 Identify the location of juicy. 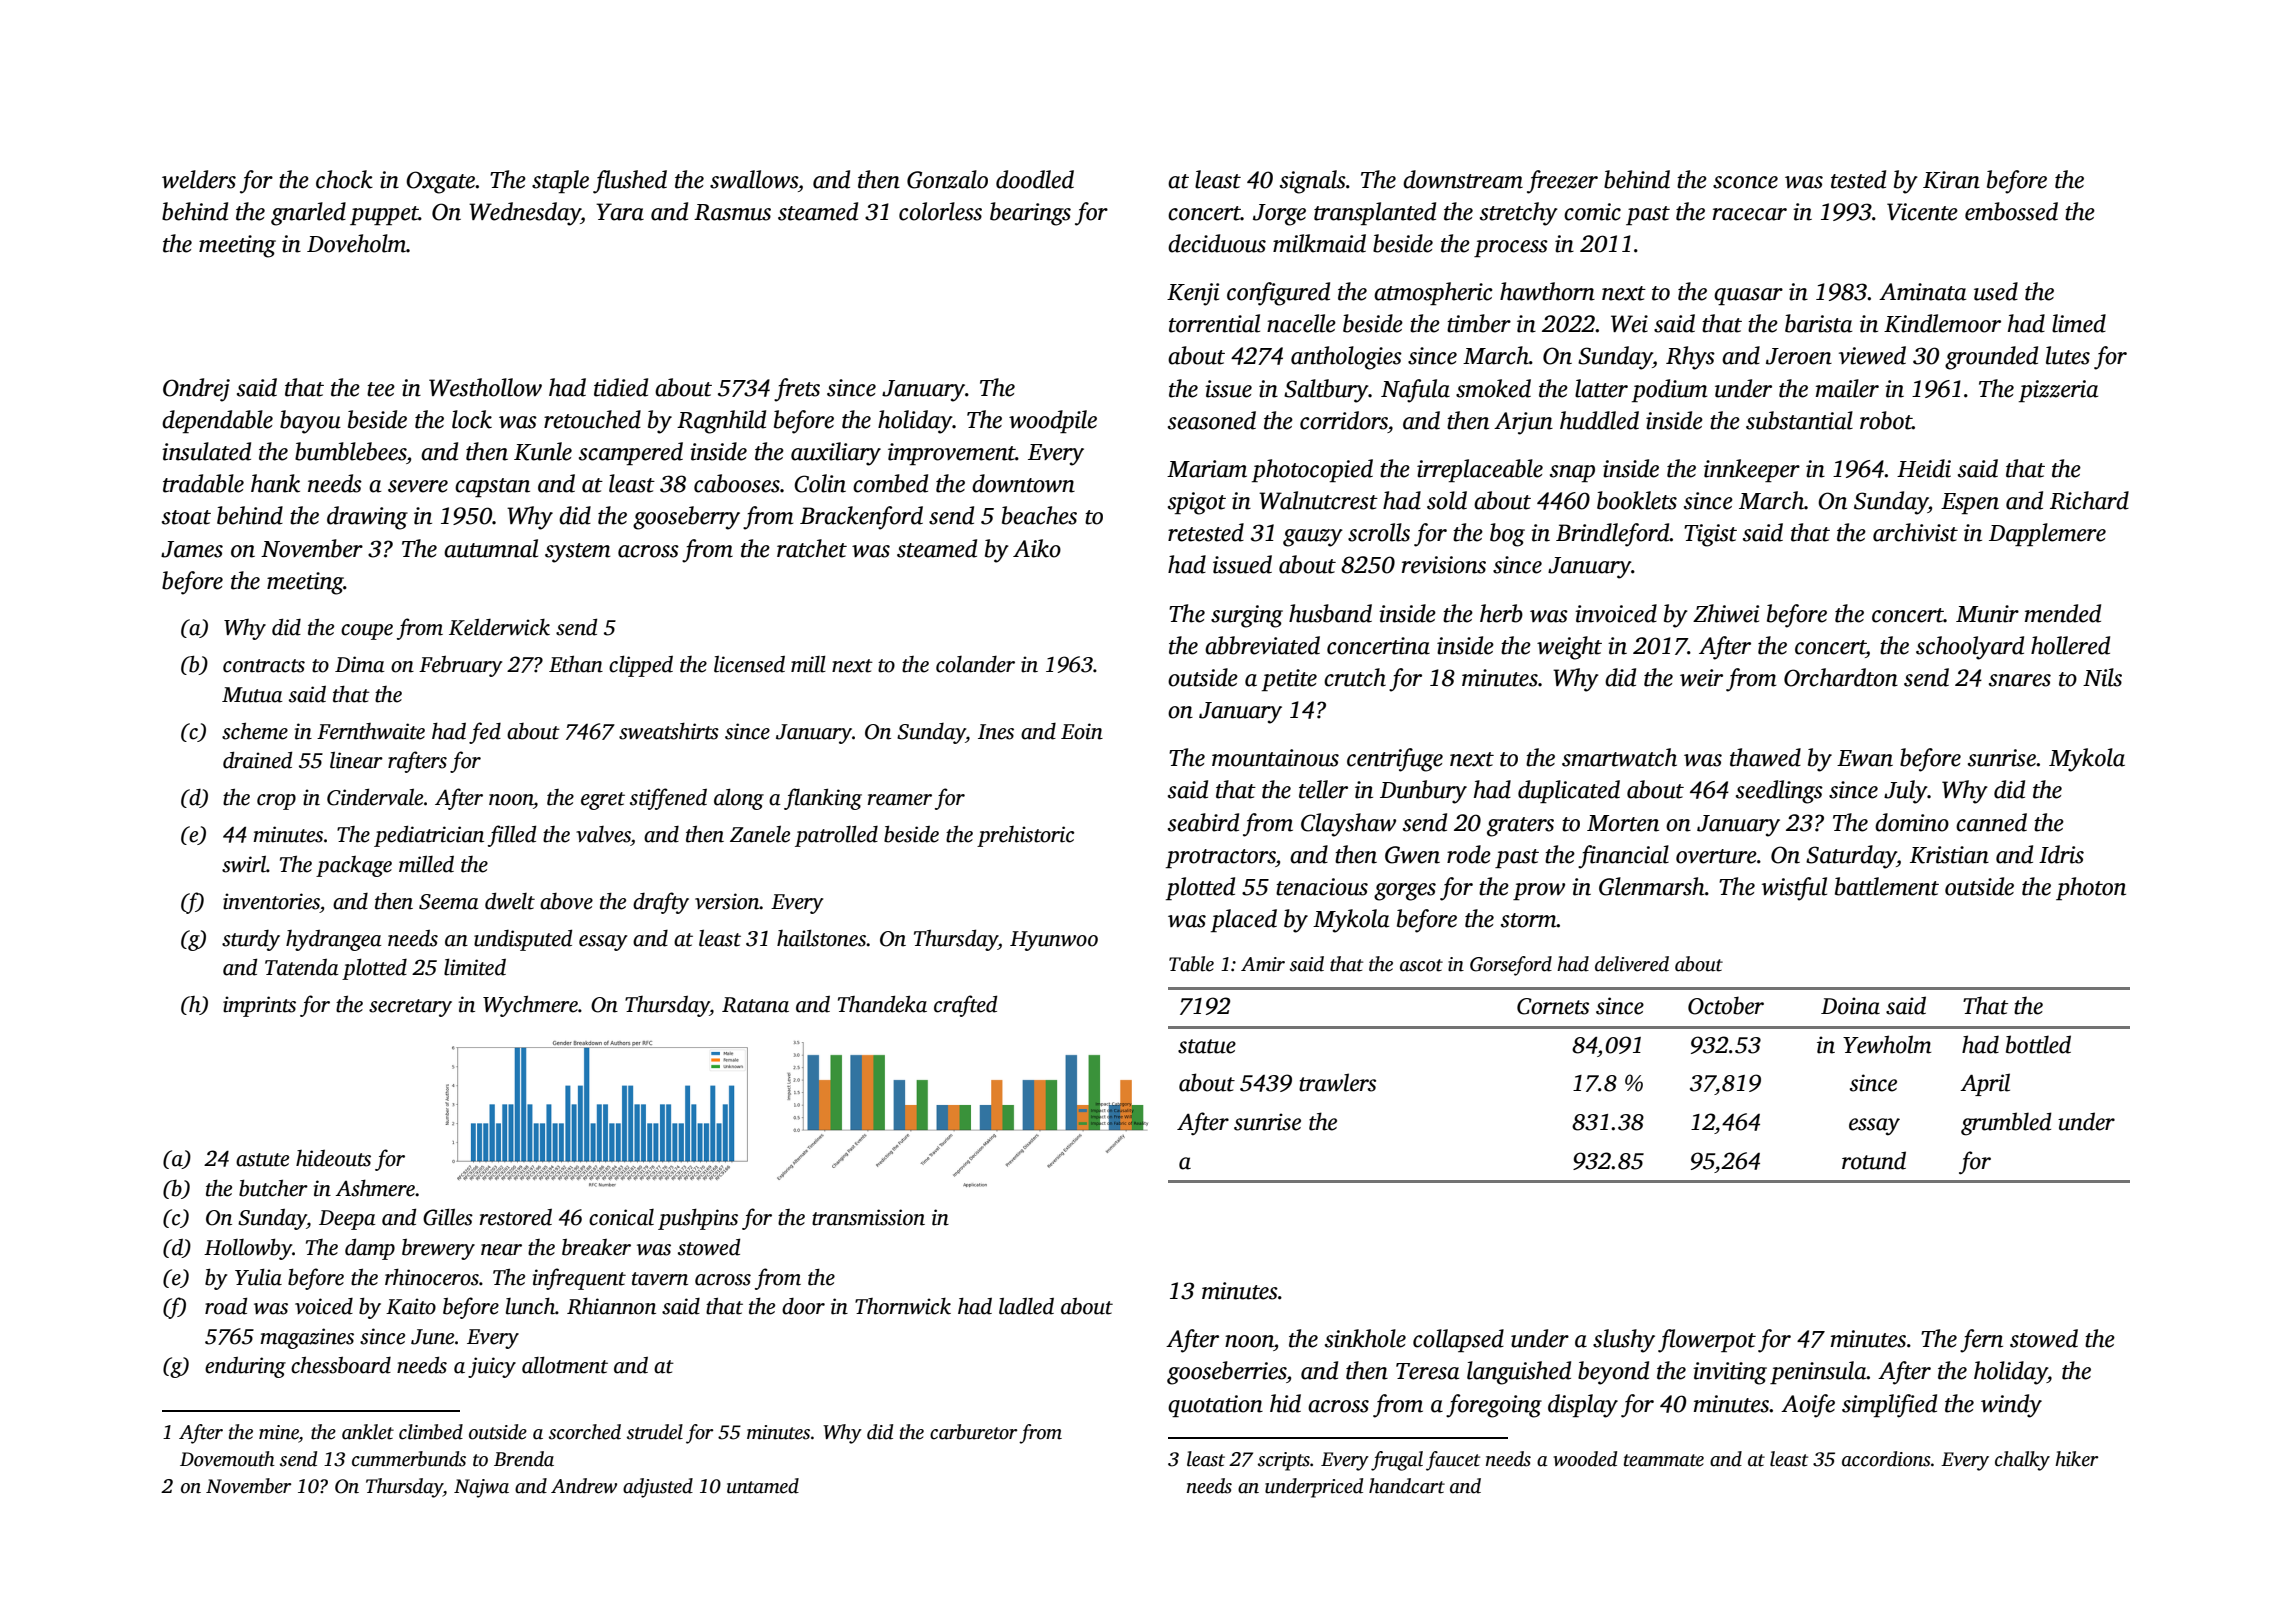
(492, 1367).
